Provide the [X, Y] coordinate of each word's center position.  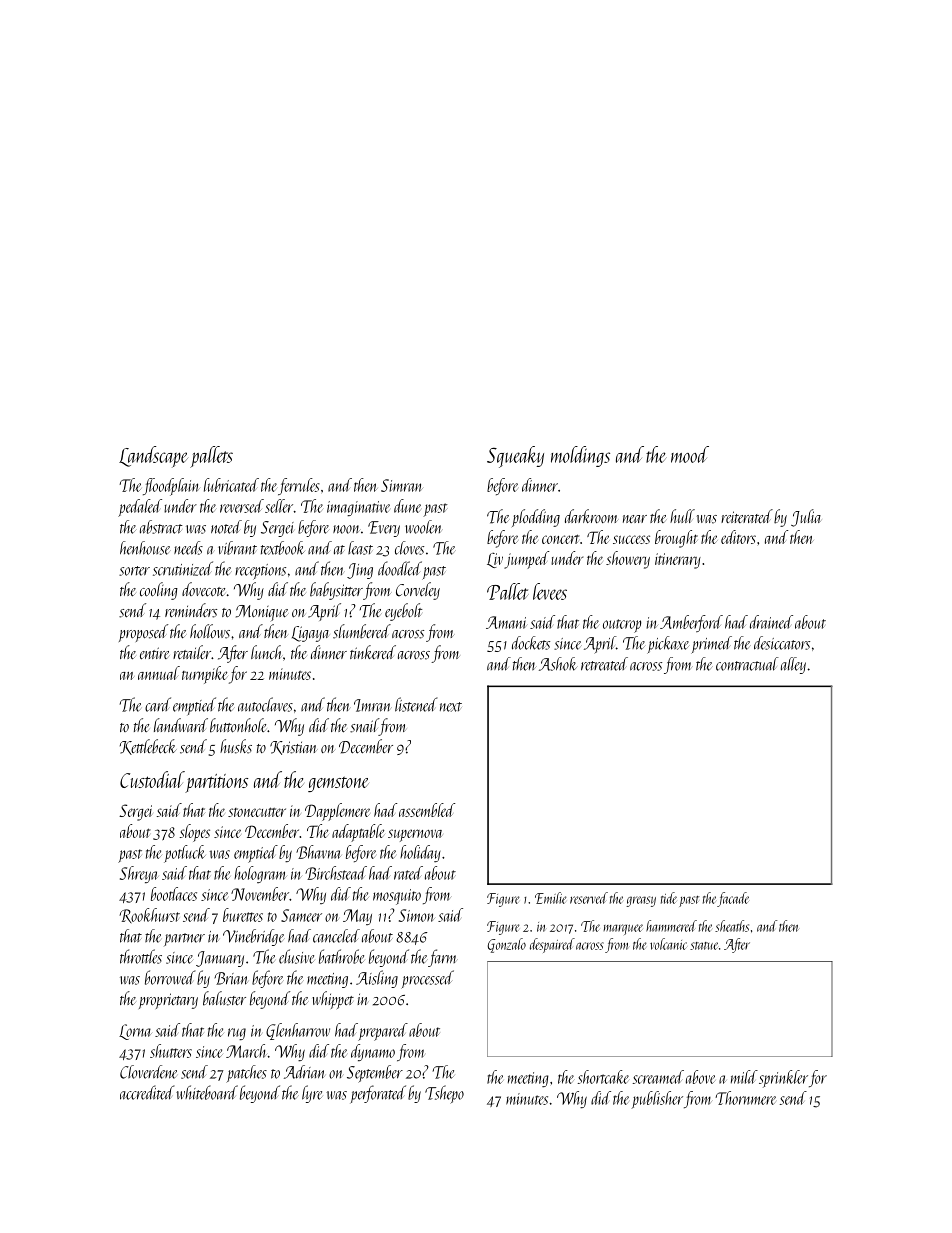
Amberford [691, 623]
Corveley [418, 591]
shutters [171, 1051]
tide [669, 898]
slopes [195, 833]
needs [188, 548]
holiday [420, 853]
